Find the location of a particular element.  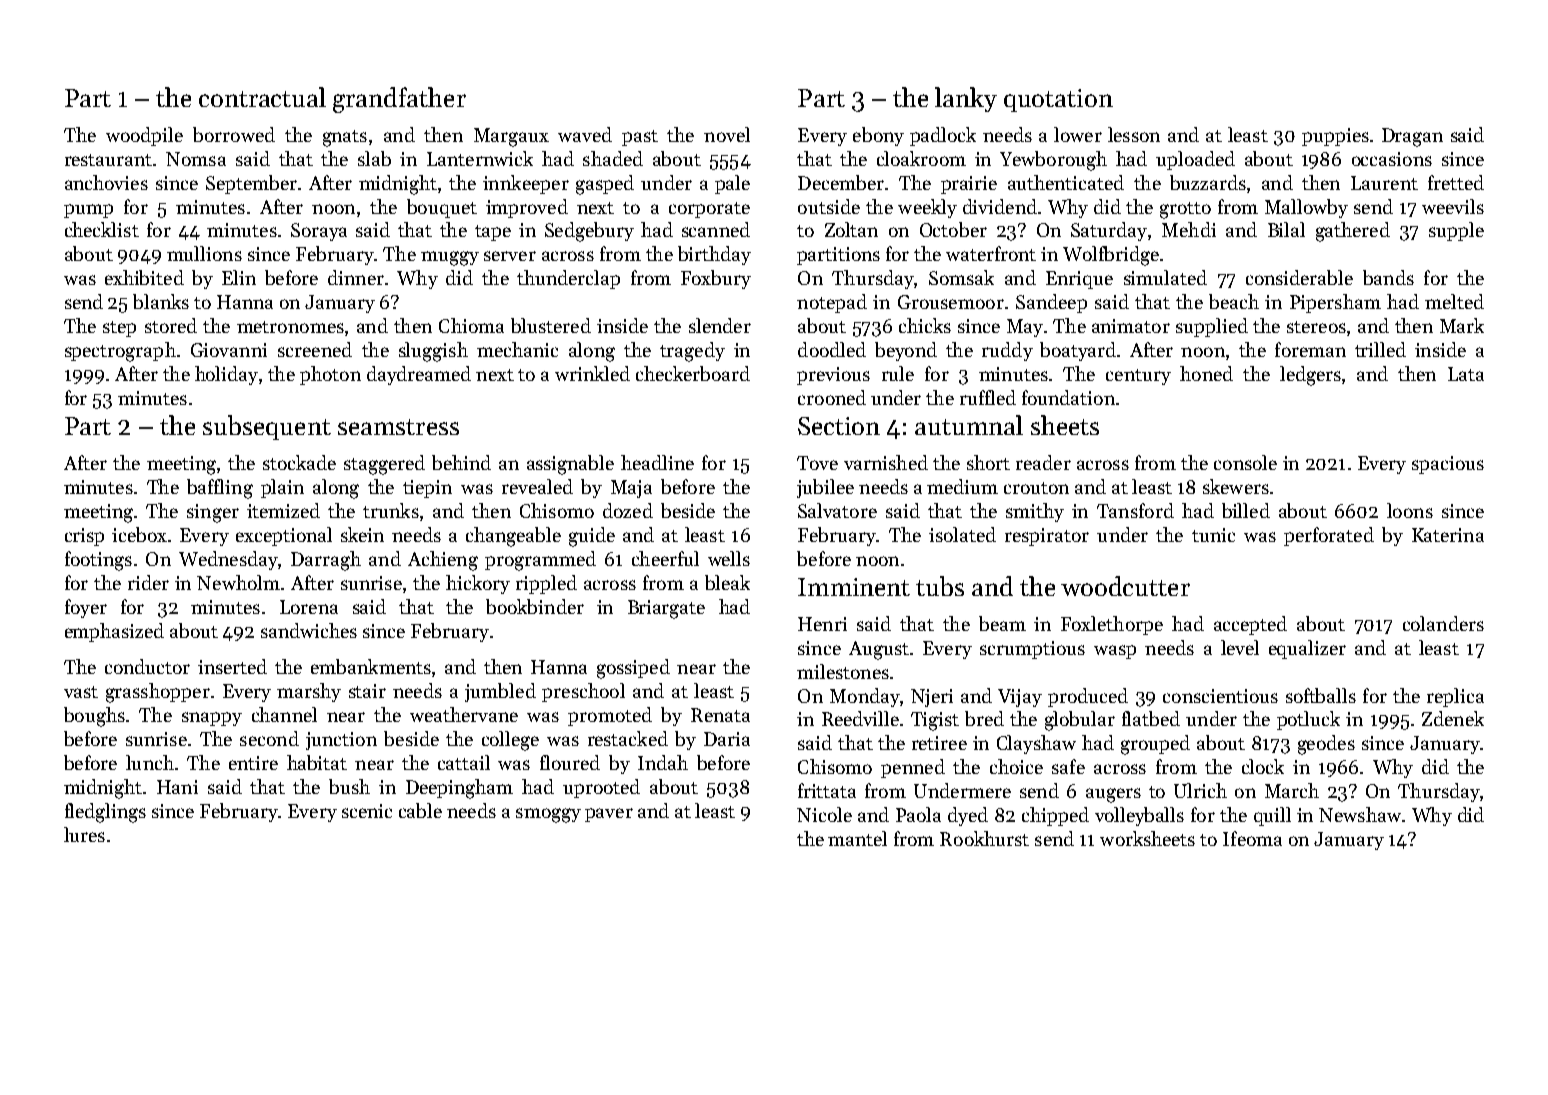

lures is located at coordinates (84, 834).
